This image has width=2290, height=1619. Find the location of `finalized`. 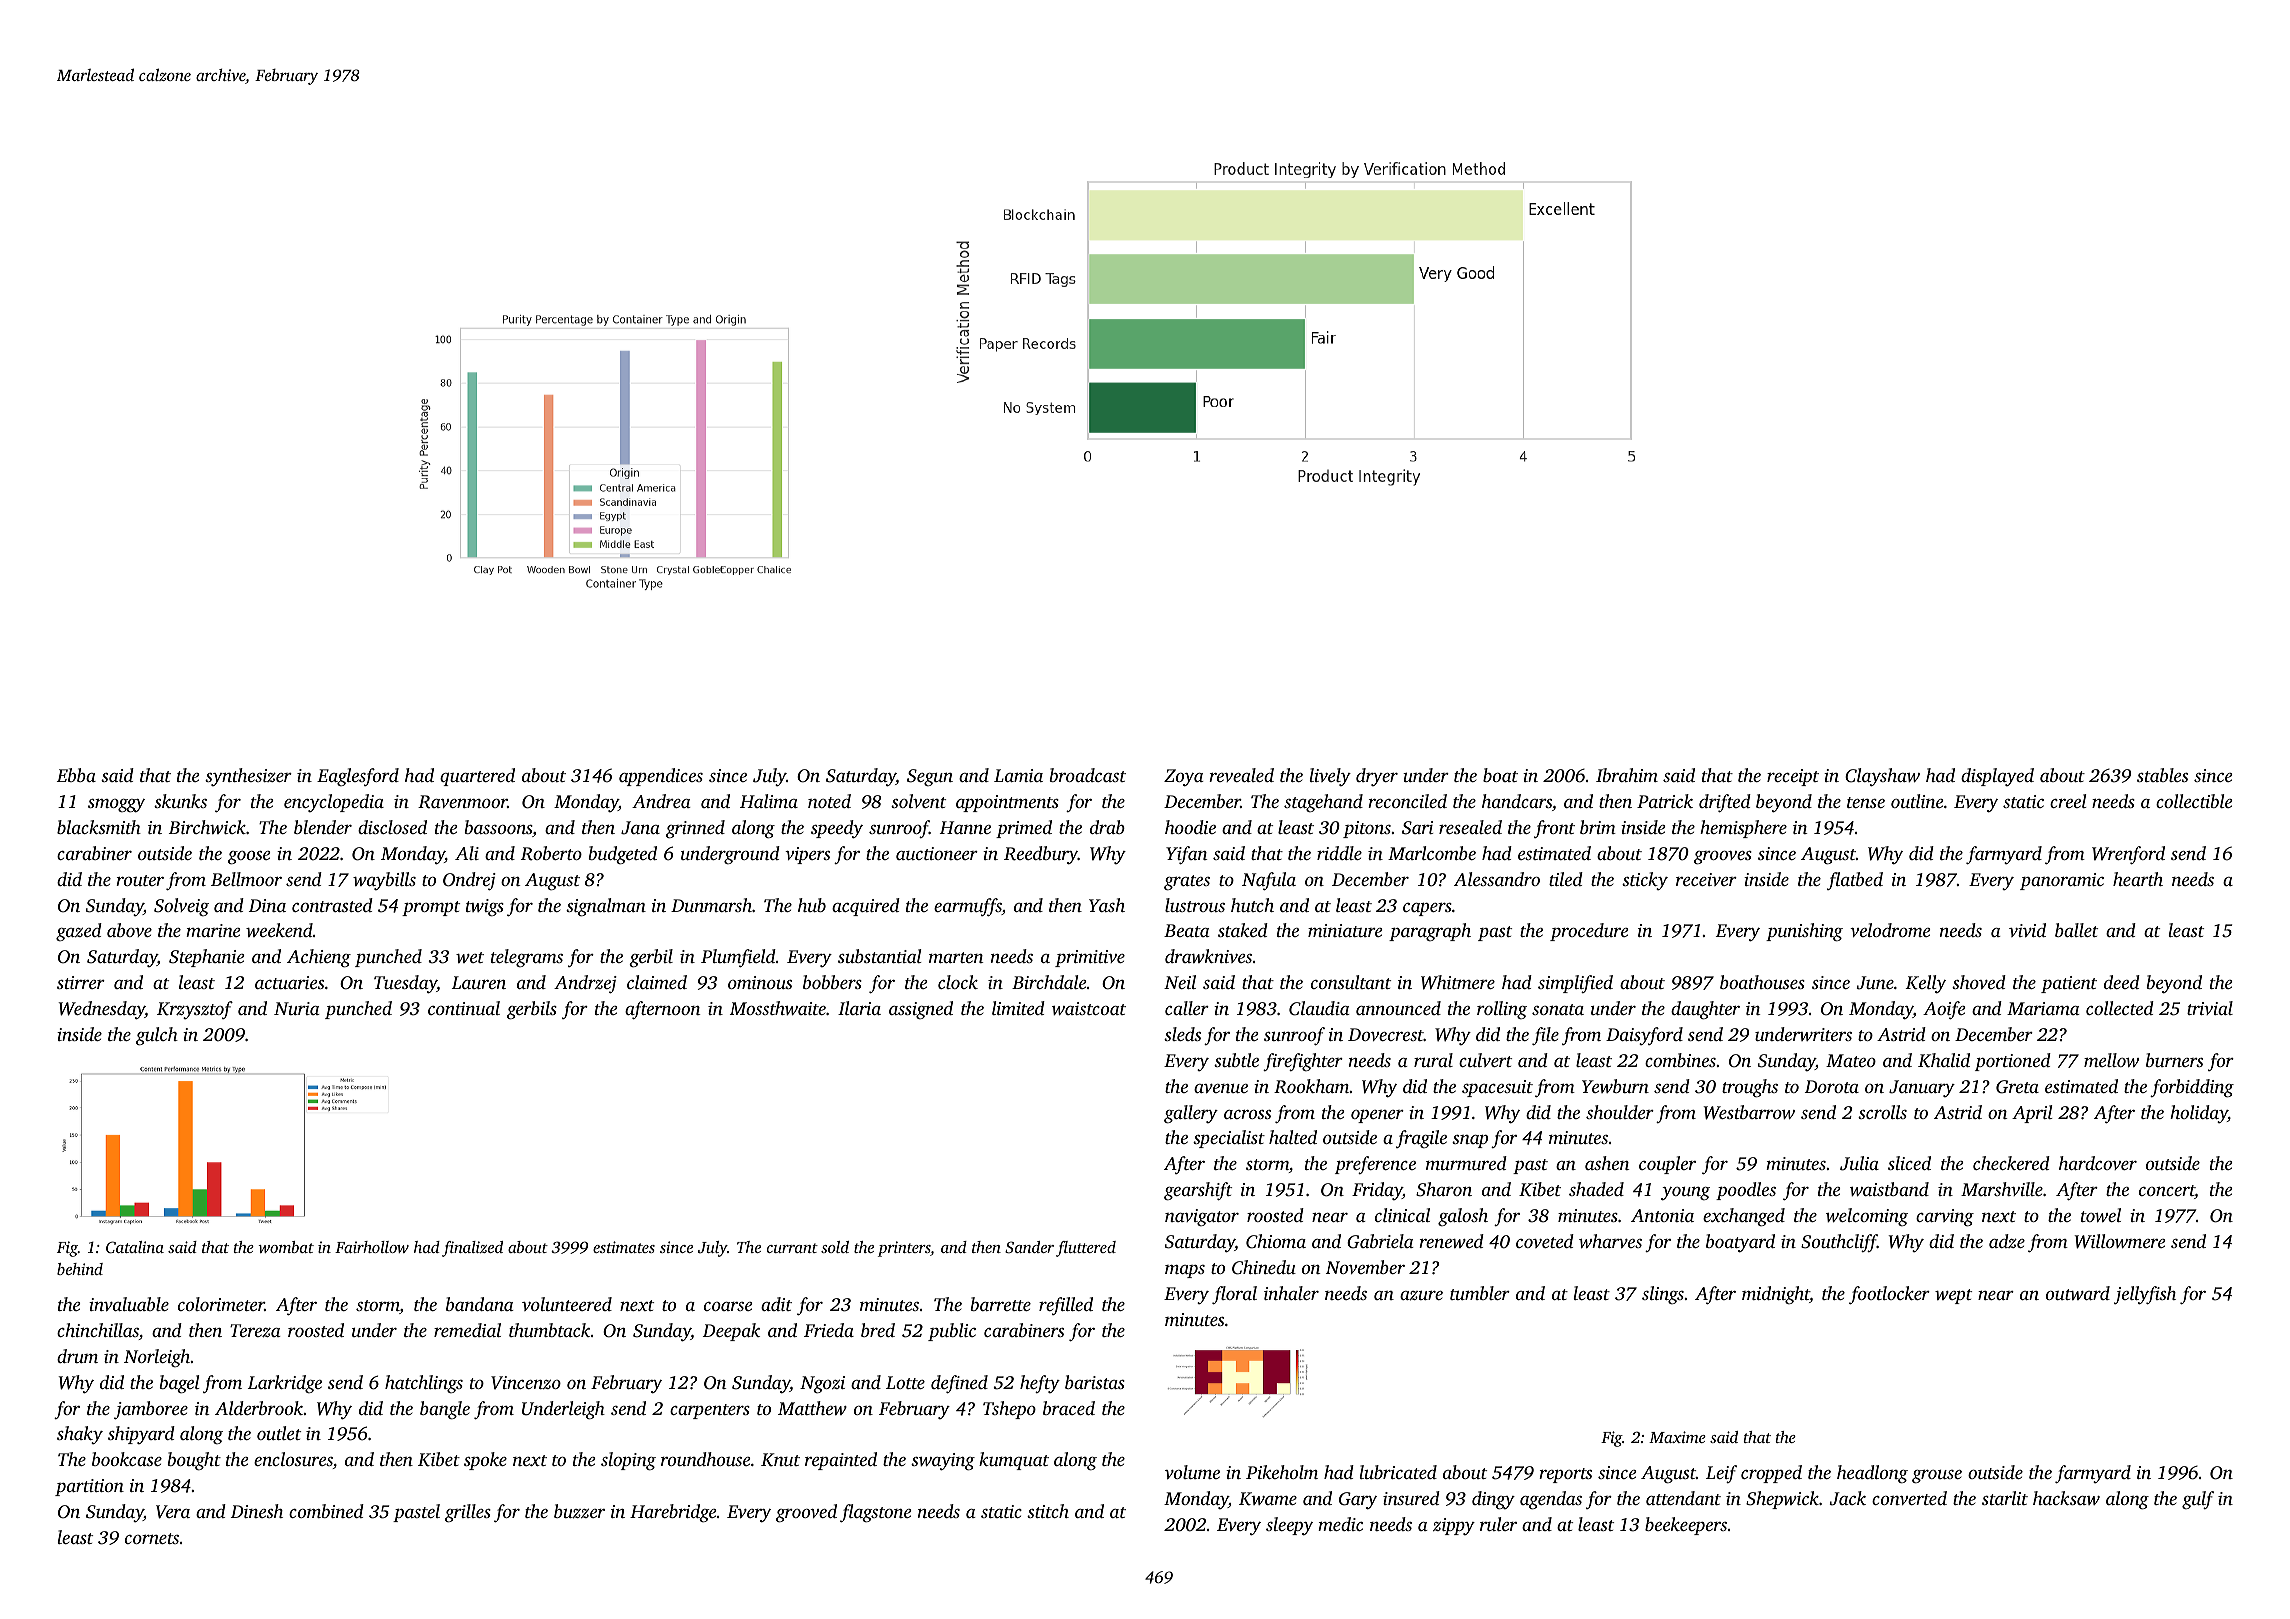

finalized is located at coordinates (472, 1249).
